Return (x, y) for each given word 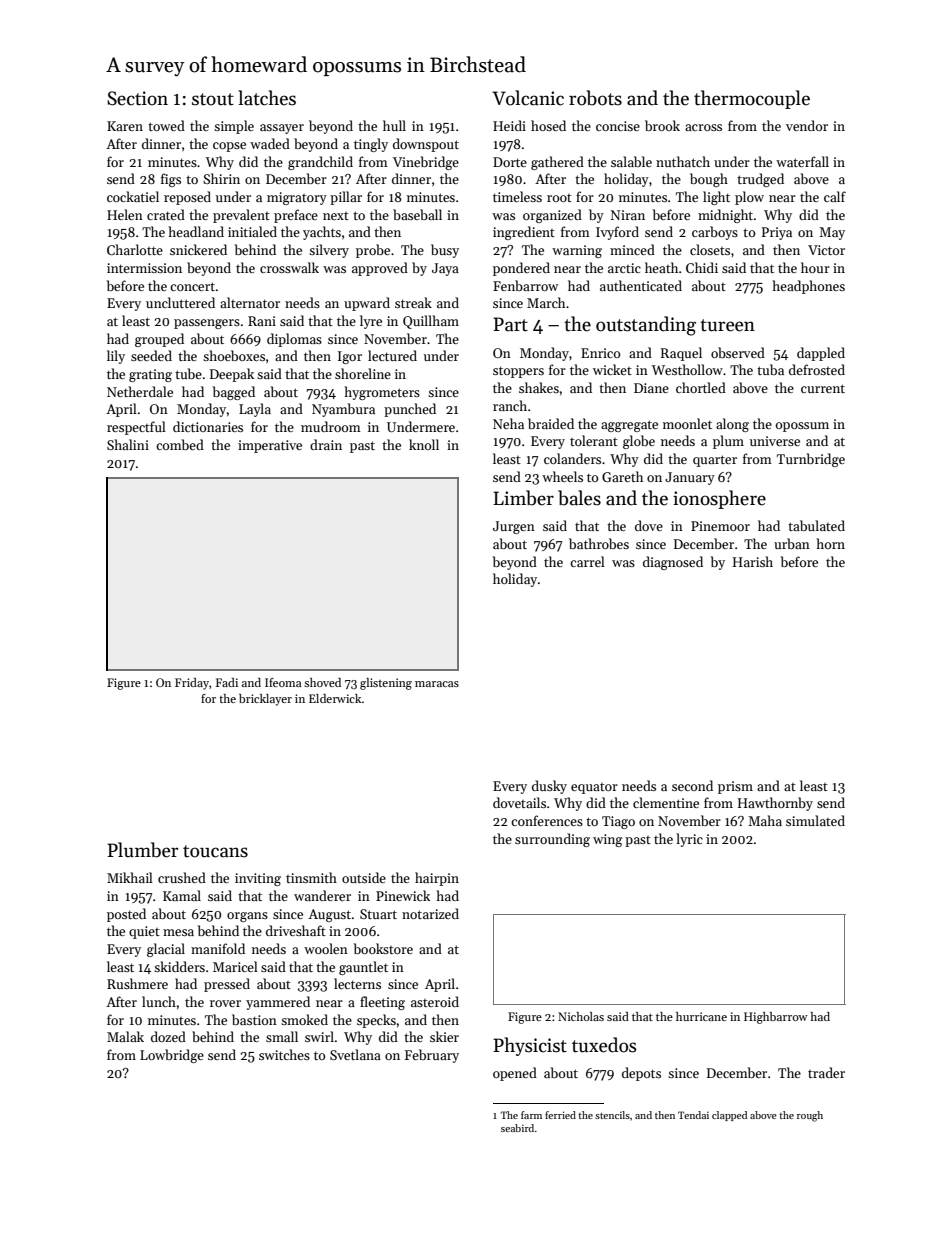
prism (735, 787)
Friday (192, 684)
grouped (159, 340)
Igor (350, 357)
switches (284, 1054)
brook (662, 125)
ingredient (524, 233)
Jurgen (514, 527)
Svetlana (355, 1054)
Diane (651, 388)
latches (267, 98)
